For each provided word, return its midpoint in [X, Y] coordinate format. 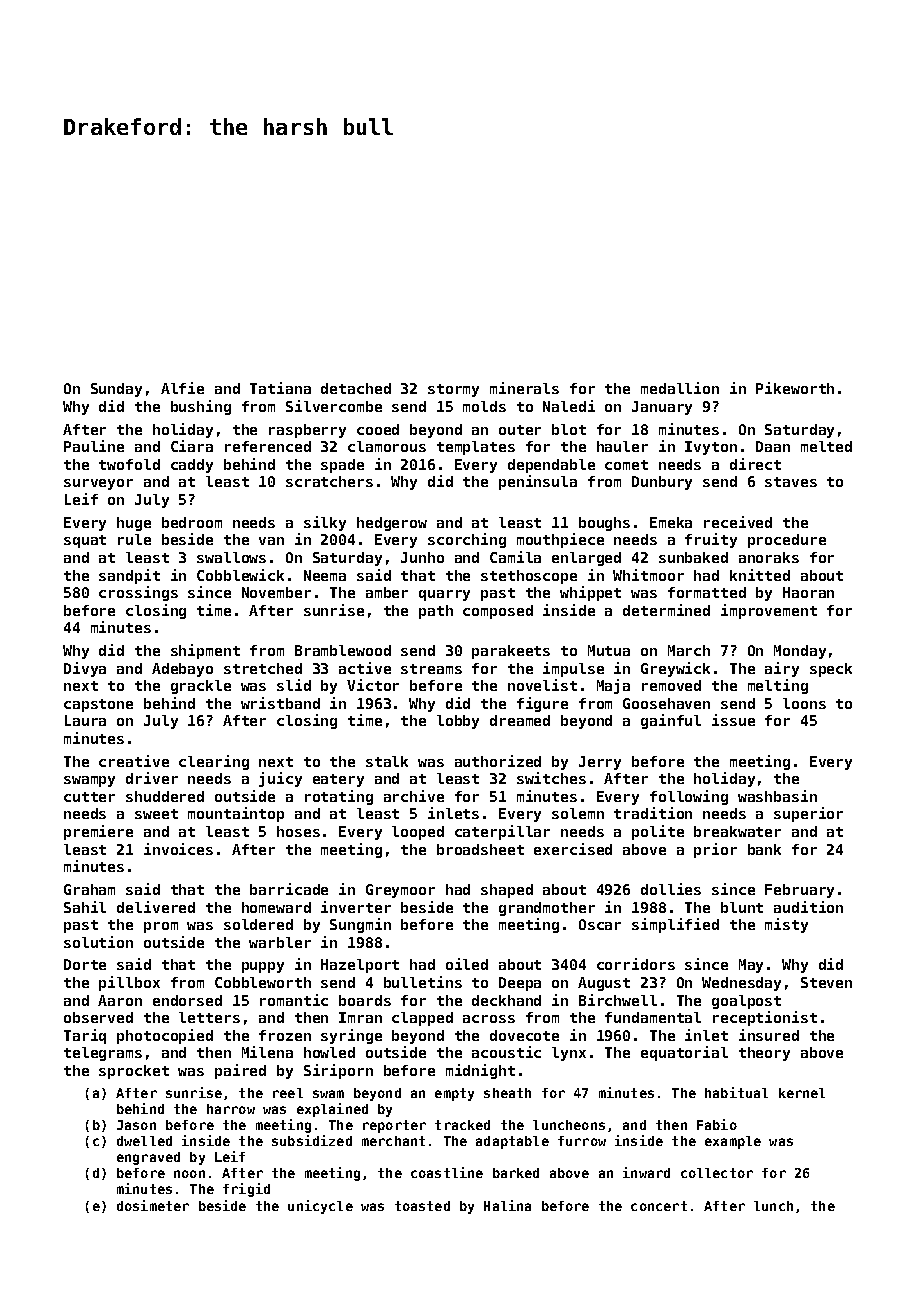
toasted [422, 1206]
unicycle [320, 1207]
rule [134, 539]
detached [356, 388]
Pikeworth [795, 388]
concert [659, 1206]
